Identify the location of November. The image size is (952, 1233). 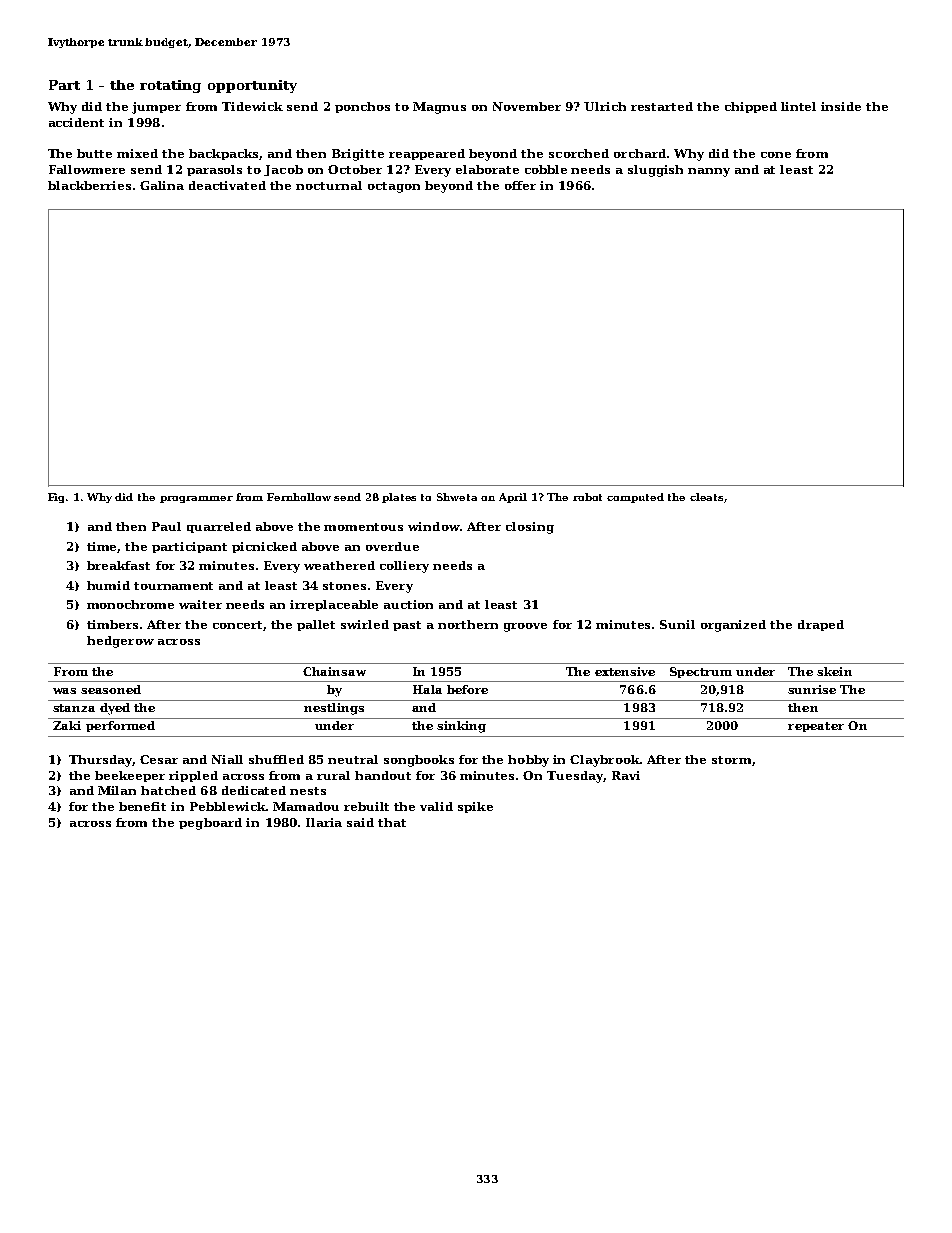
(527, 106).
